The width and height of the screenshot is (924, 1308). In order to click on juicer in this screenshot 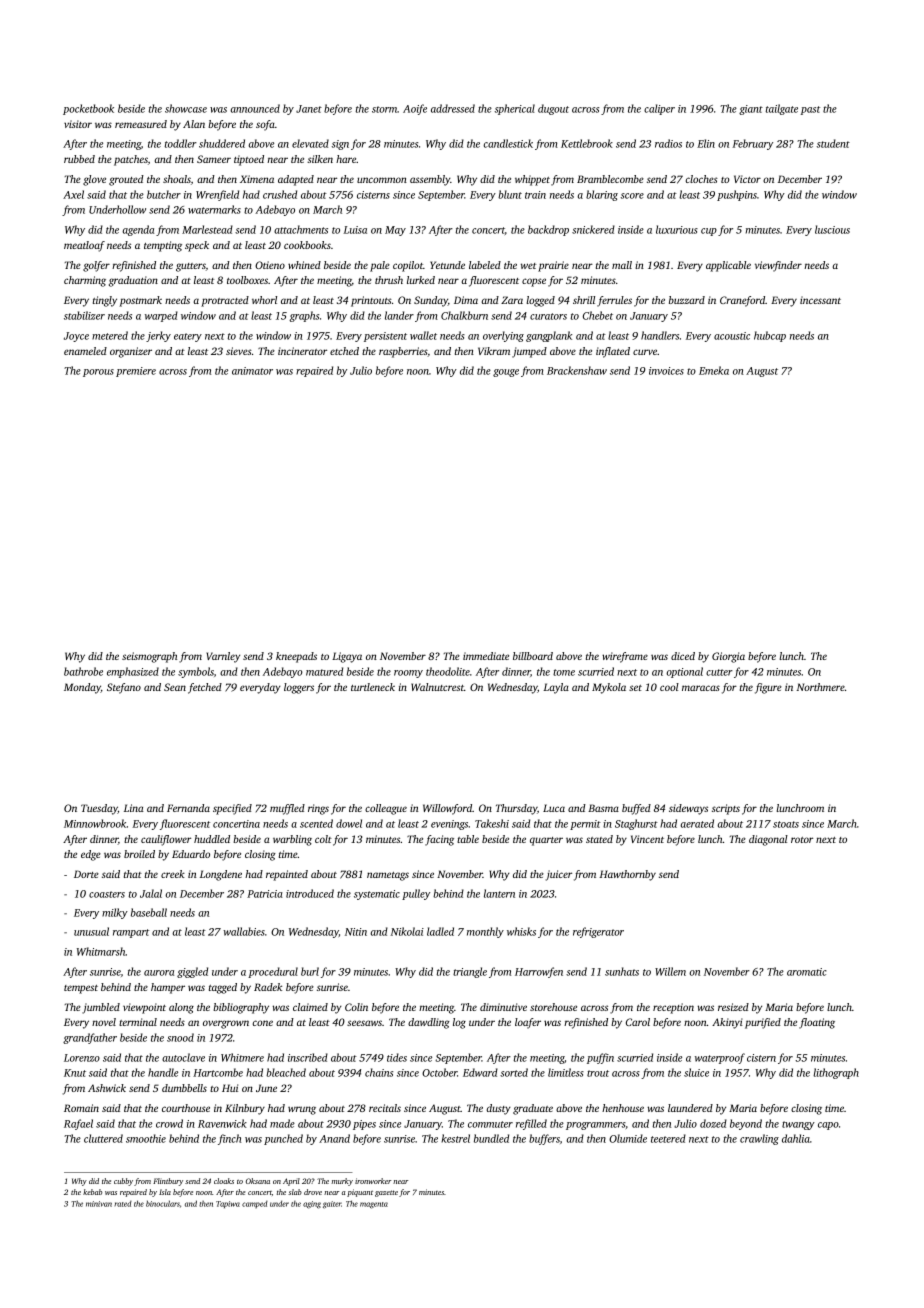, I will do `click(559, 875)`.
